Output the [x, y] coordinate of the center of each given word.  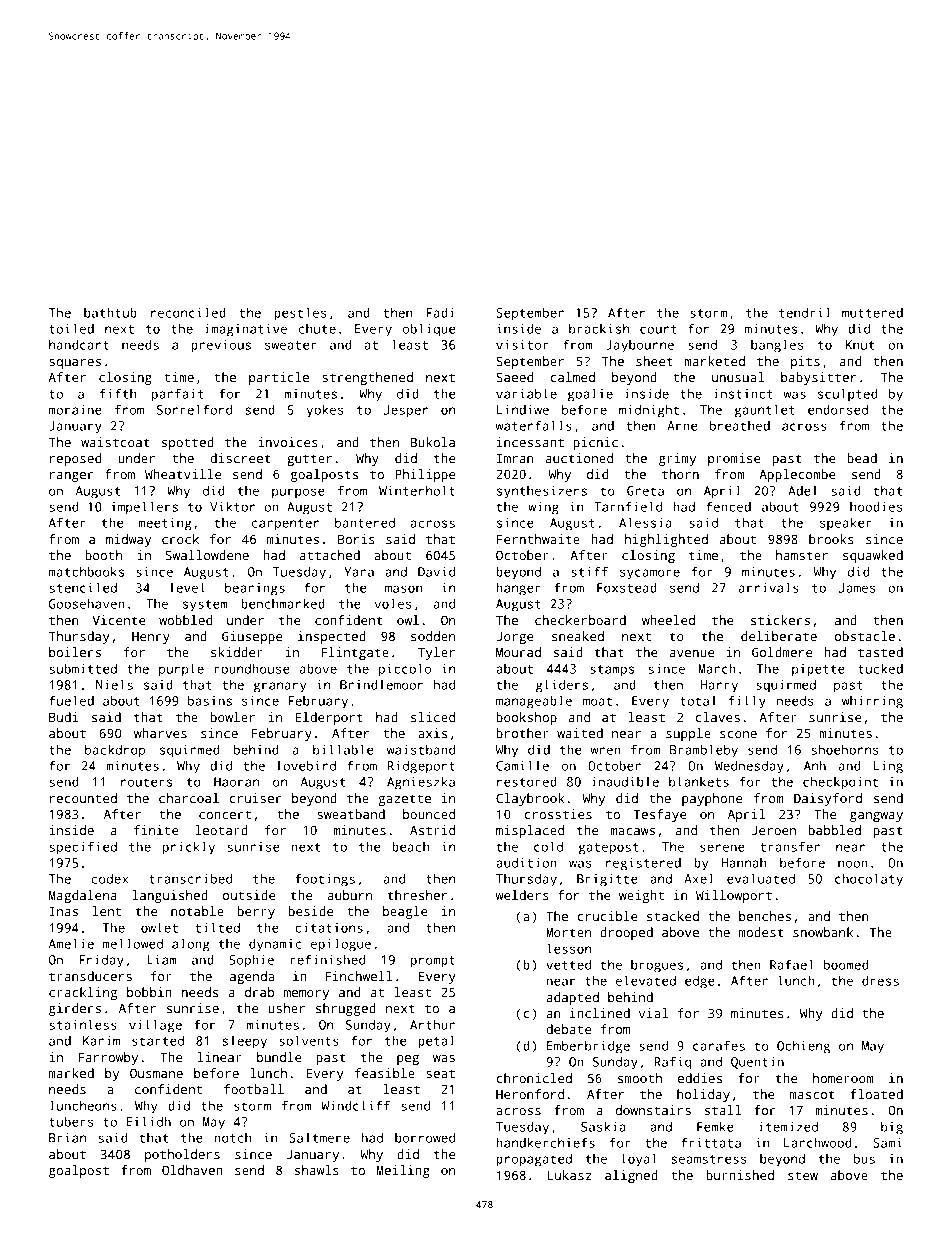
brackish [599, 329]
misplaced [530, 831]
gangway [876, 817]
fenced [728, 506]
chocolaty [869, 880]
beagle [405, 912]
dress [880, 980]
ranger [72, 477]
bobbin [149, 992]
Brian [67, 1138]
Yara [359, 572]
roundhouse [252, 668]
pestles [300, 314]
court [658, 329]
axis [432, 733]
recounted [83, 798]
